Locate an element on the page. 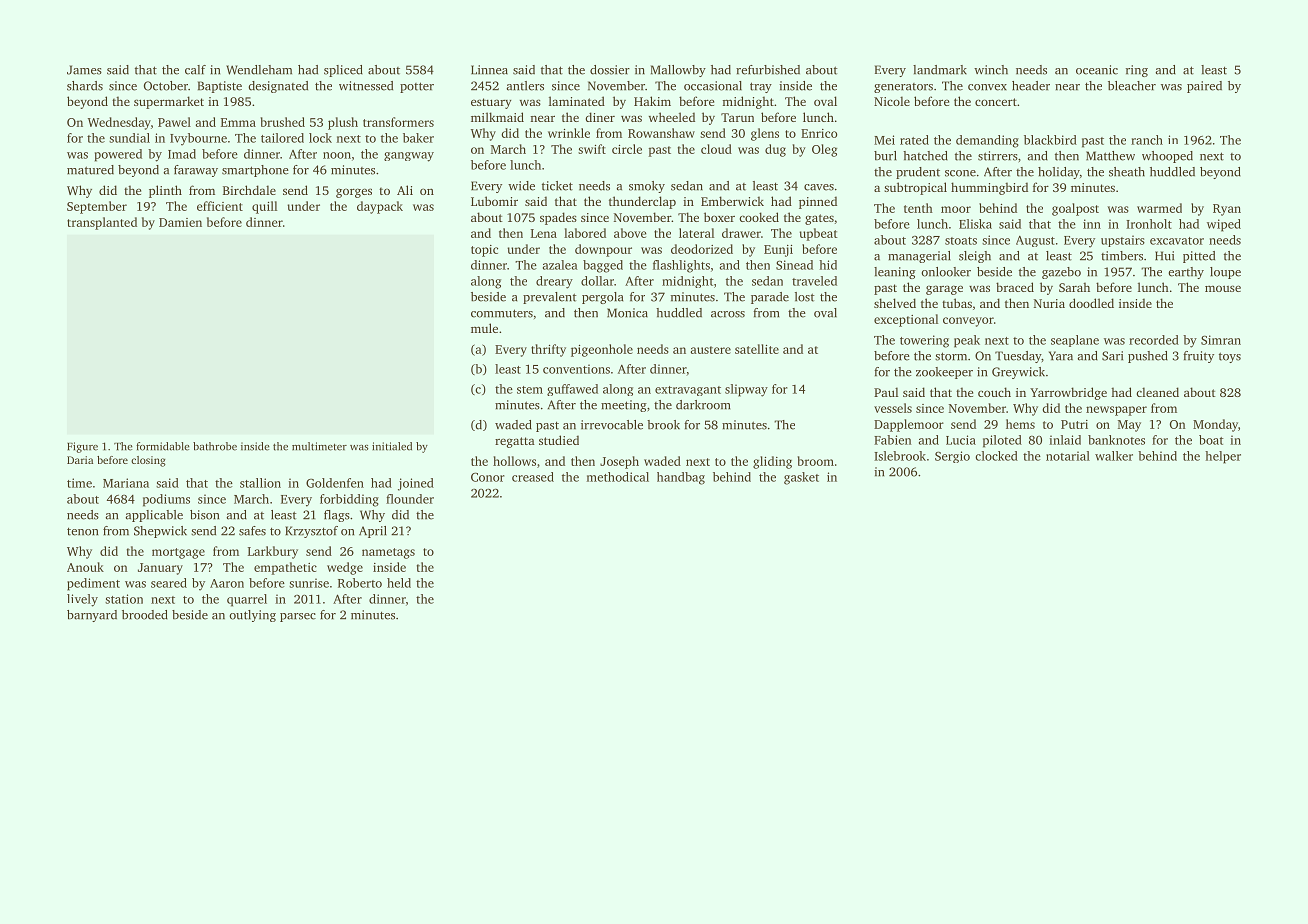 Image resolution: width=1308 pixels, height=924 pixels. parade is located at coordinates (770, 298).
